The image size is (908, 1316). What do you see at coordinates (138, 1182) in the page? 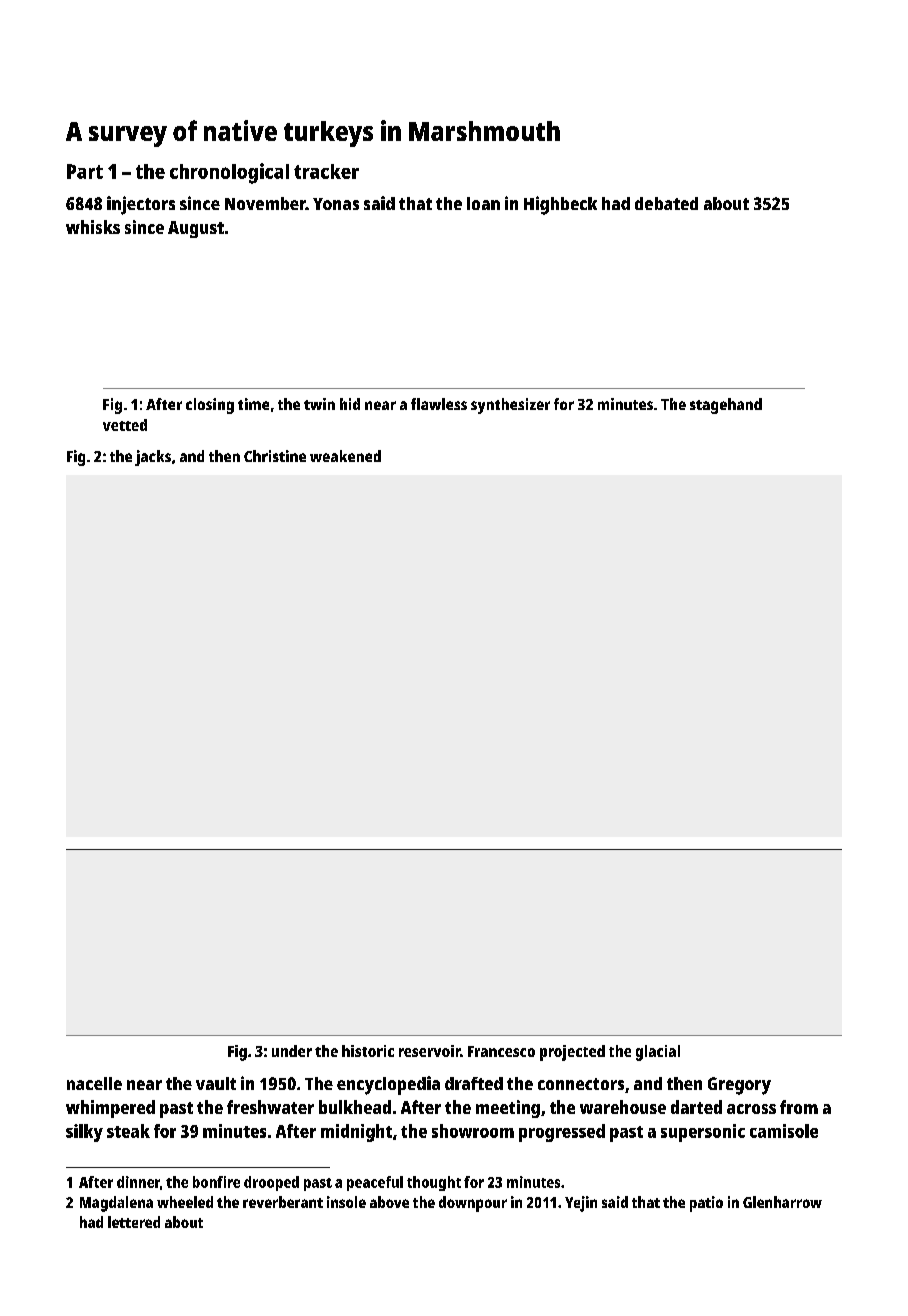
I see `dinner` at bounding box center [138, 1182].
